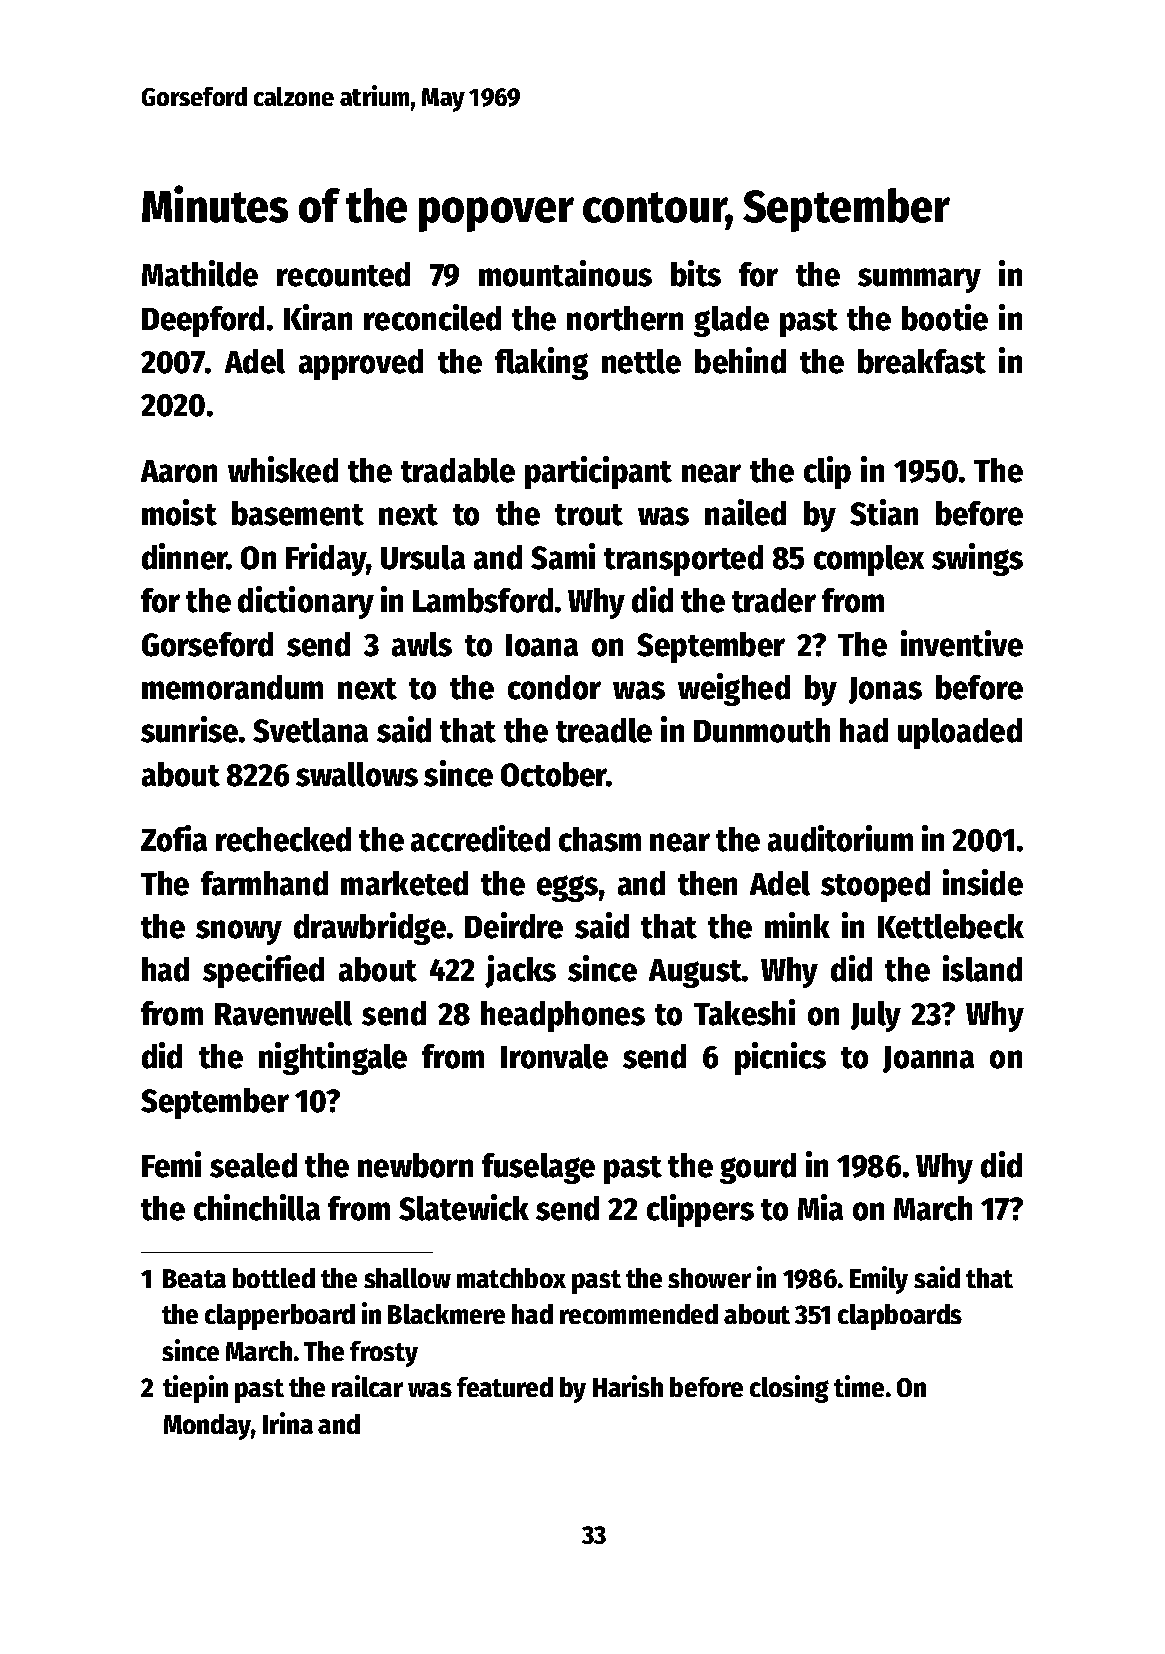  Describe the element at coordinates (565, 273) in the page. I see `mountainous` at that location.
